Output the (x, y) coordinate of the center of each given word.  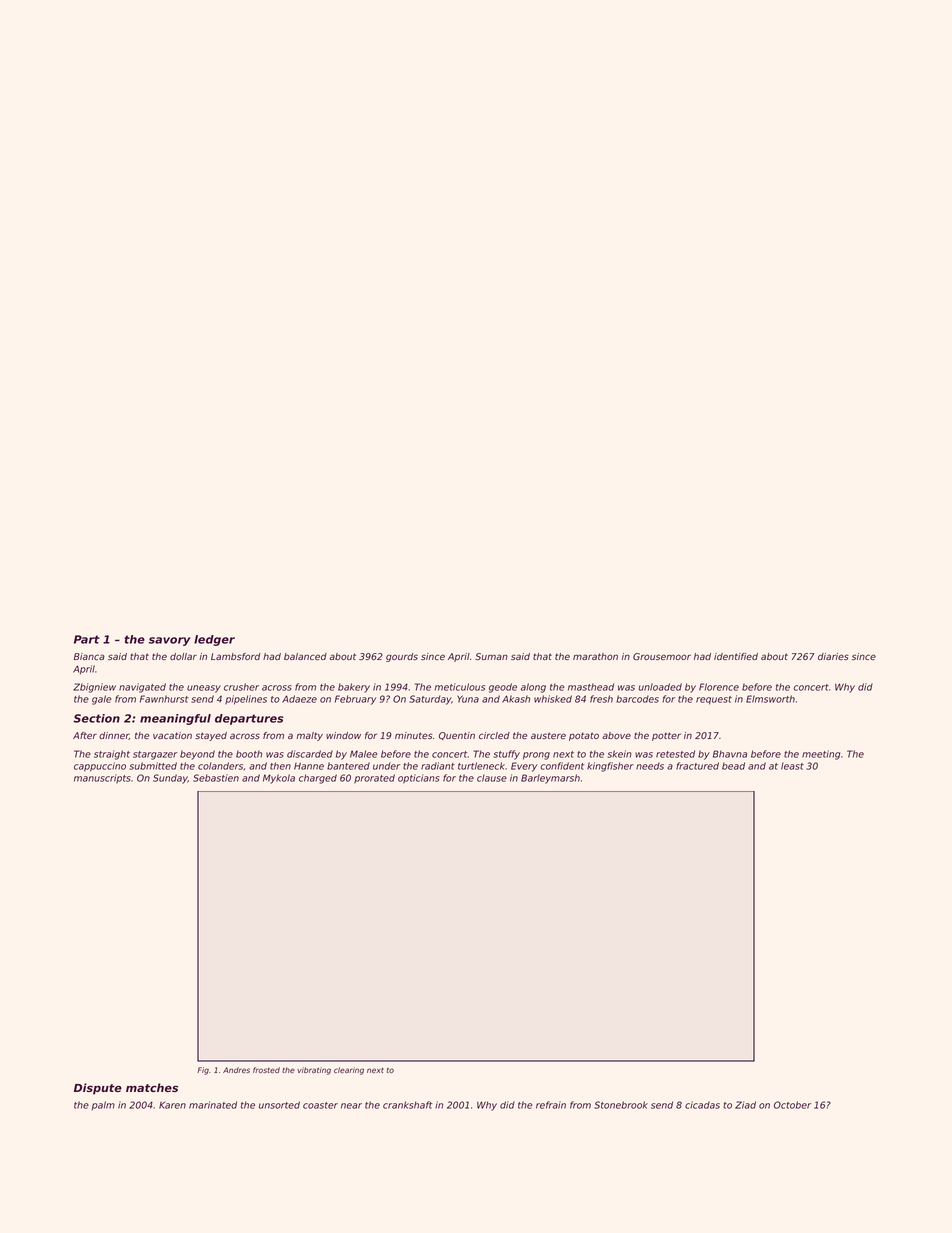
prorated (374, 778)
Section (96, 718)
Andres (236, 1070)
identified (736, 656)
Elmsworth (770, 699)
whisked (553, 699)
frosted (266, 1070)
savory (170, 641)
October (792, 1105)
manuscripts (102, 778)
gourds (402, 657)
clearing (349, 1071)
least (792, 766)
